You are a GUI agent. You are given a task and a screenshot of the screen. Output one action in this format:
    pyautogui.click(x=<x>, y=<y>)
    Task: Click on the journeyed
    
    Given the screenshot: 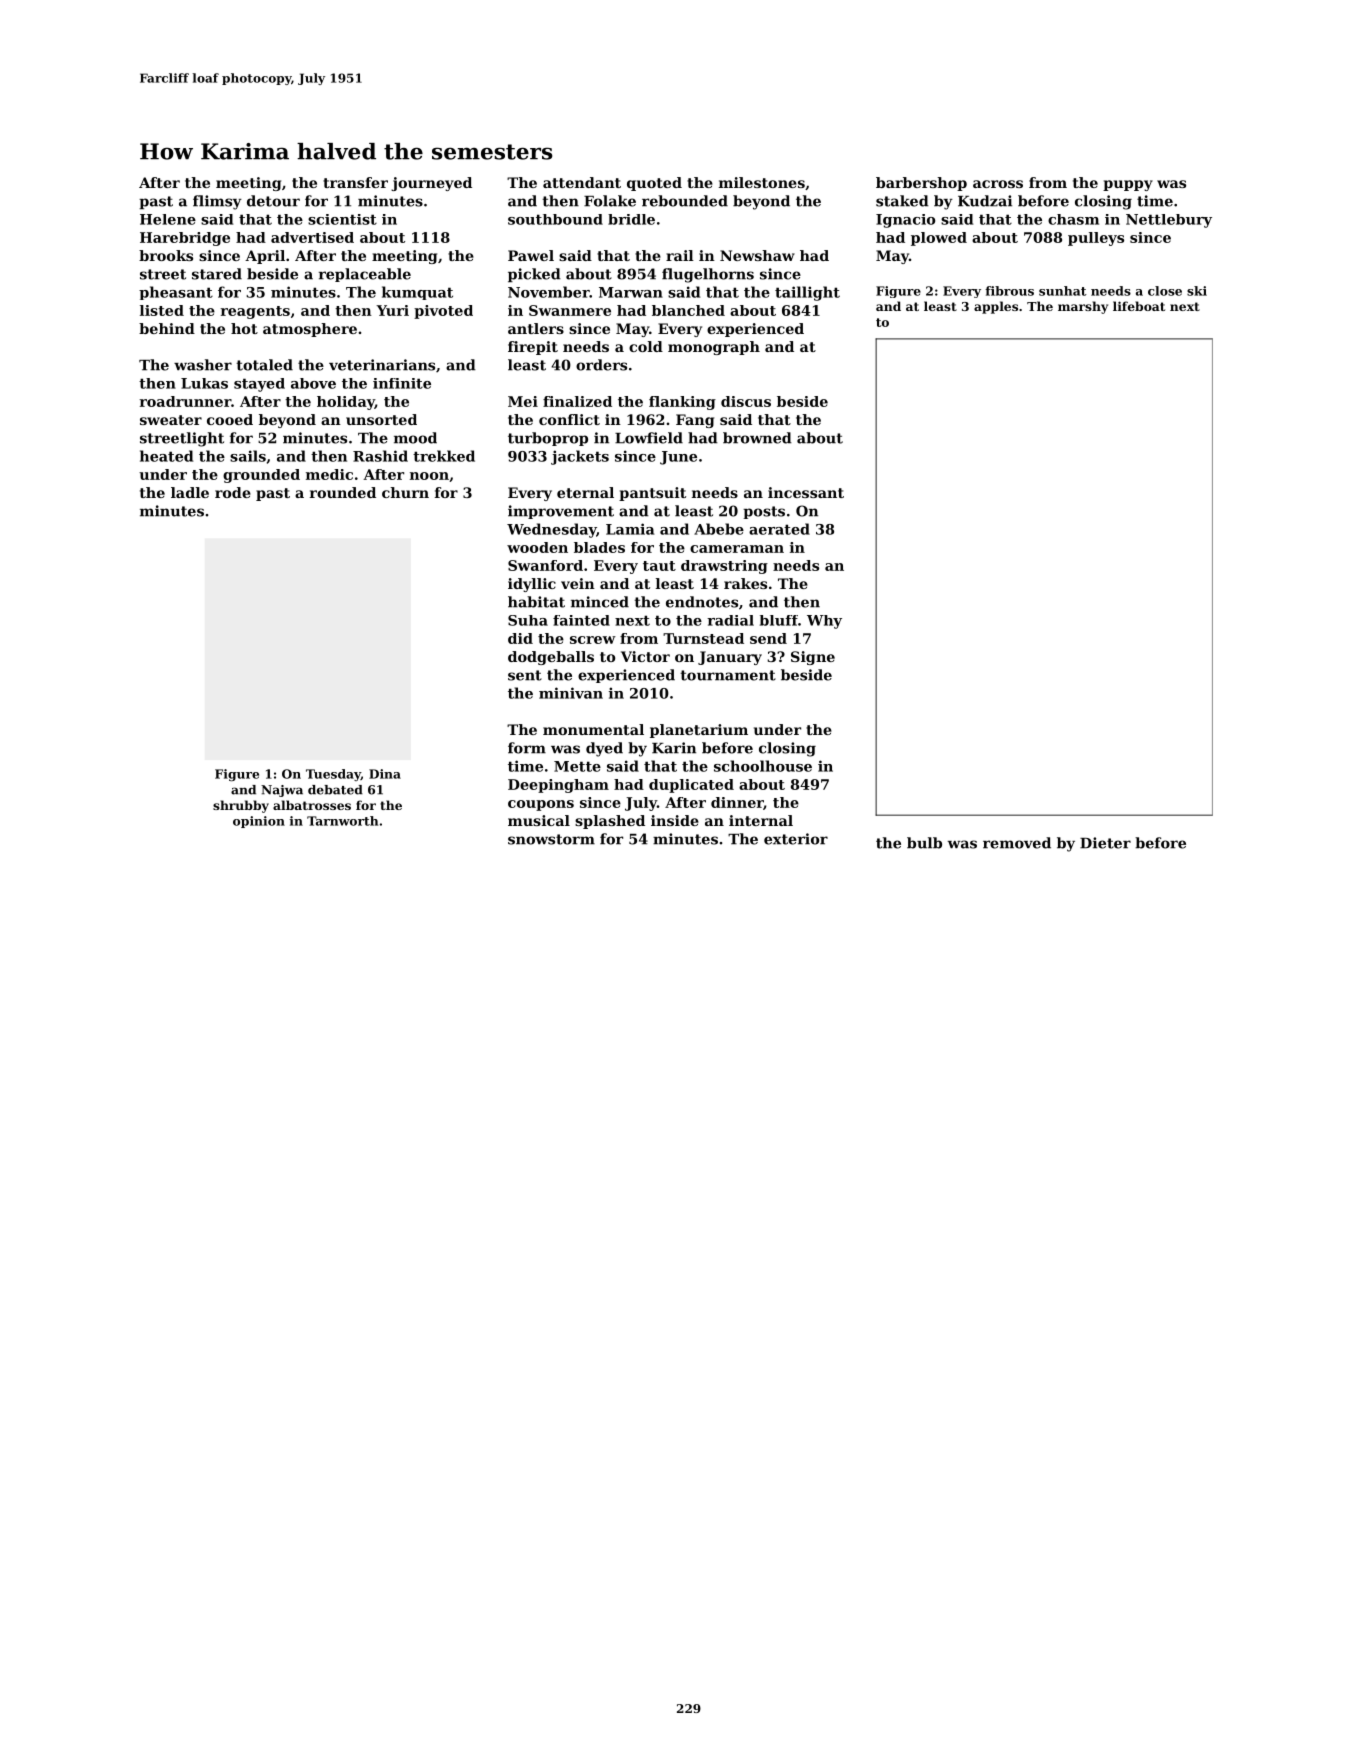 What is the action you would take?
    pyautogui.click(x=431, y=184)
